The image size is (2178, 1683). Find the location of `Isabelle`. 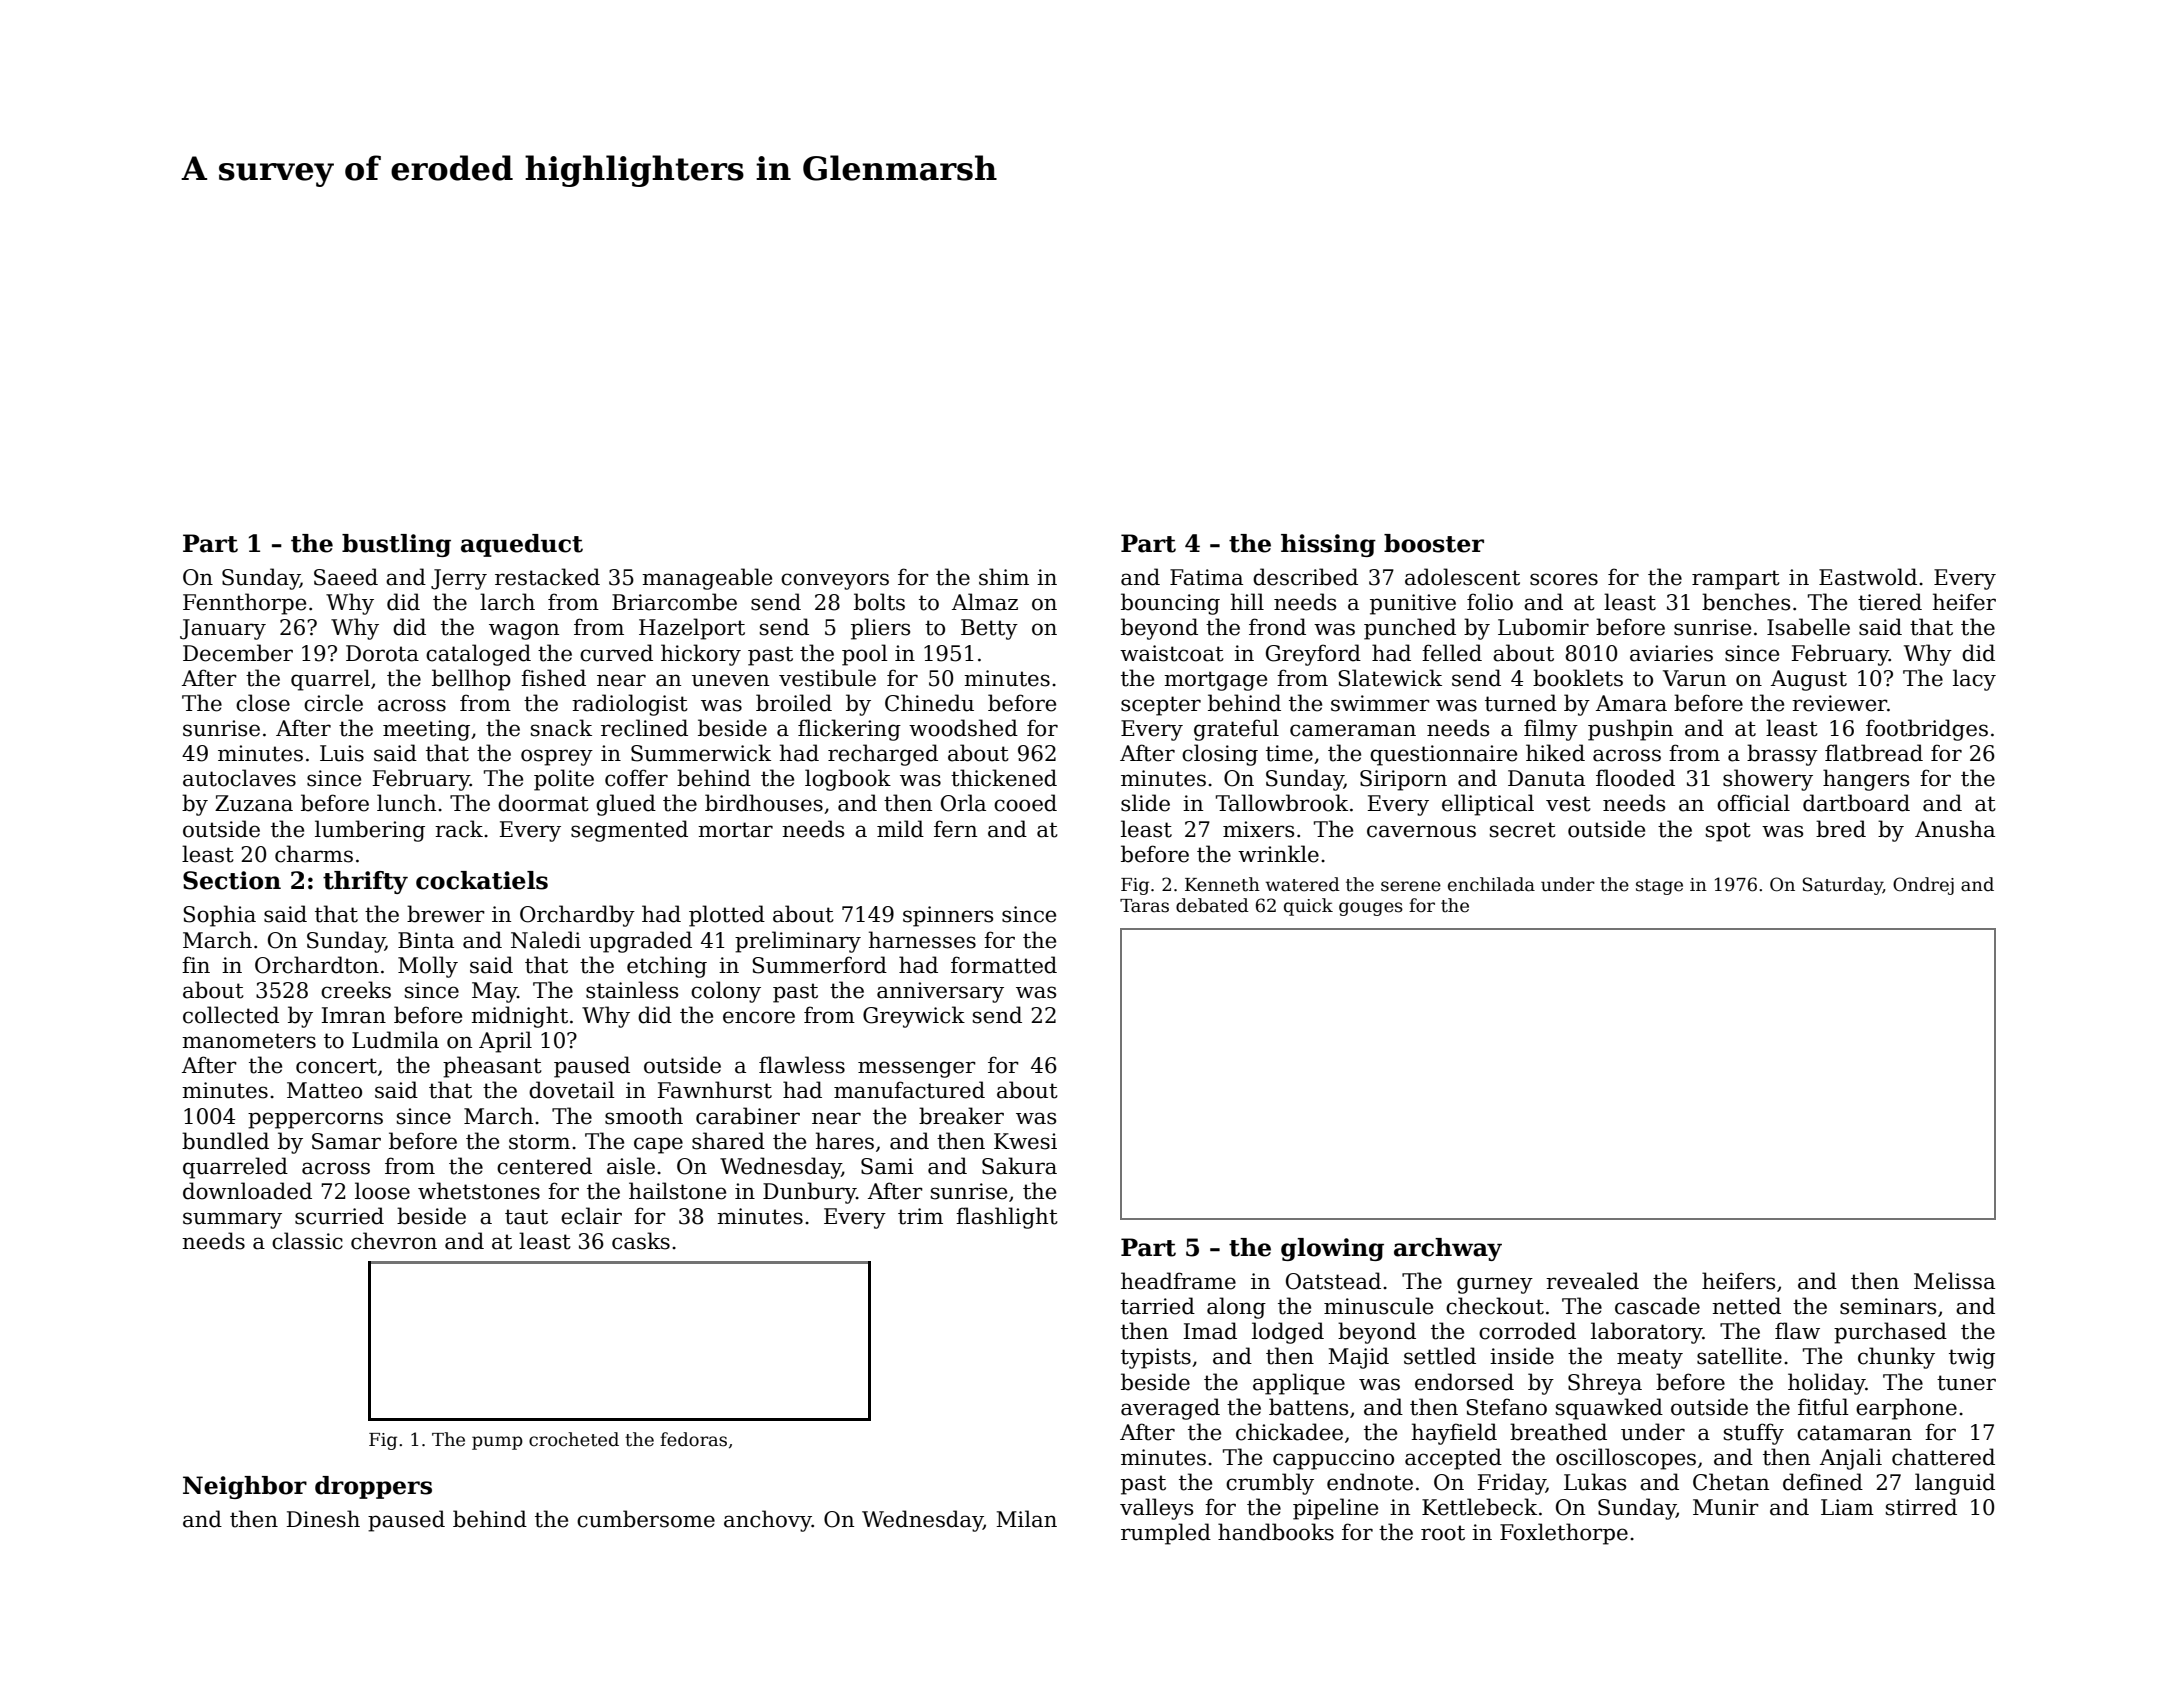

Isabelle is located at coordinates (1808, 627).
